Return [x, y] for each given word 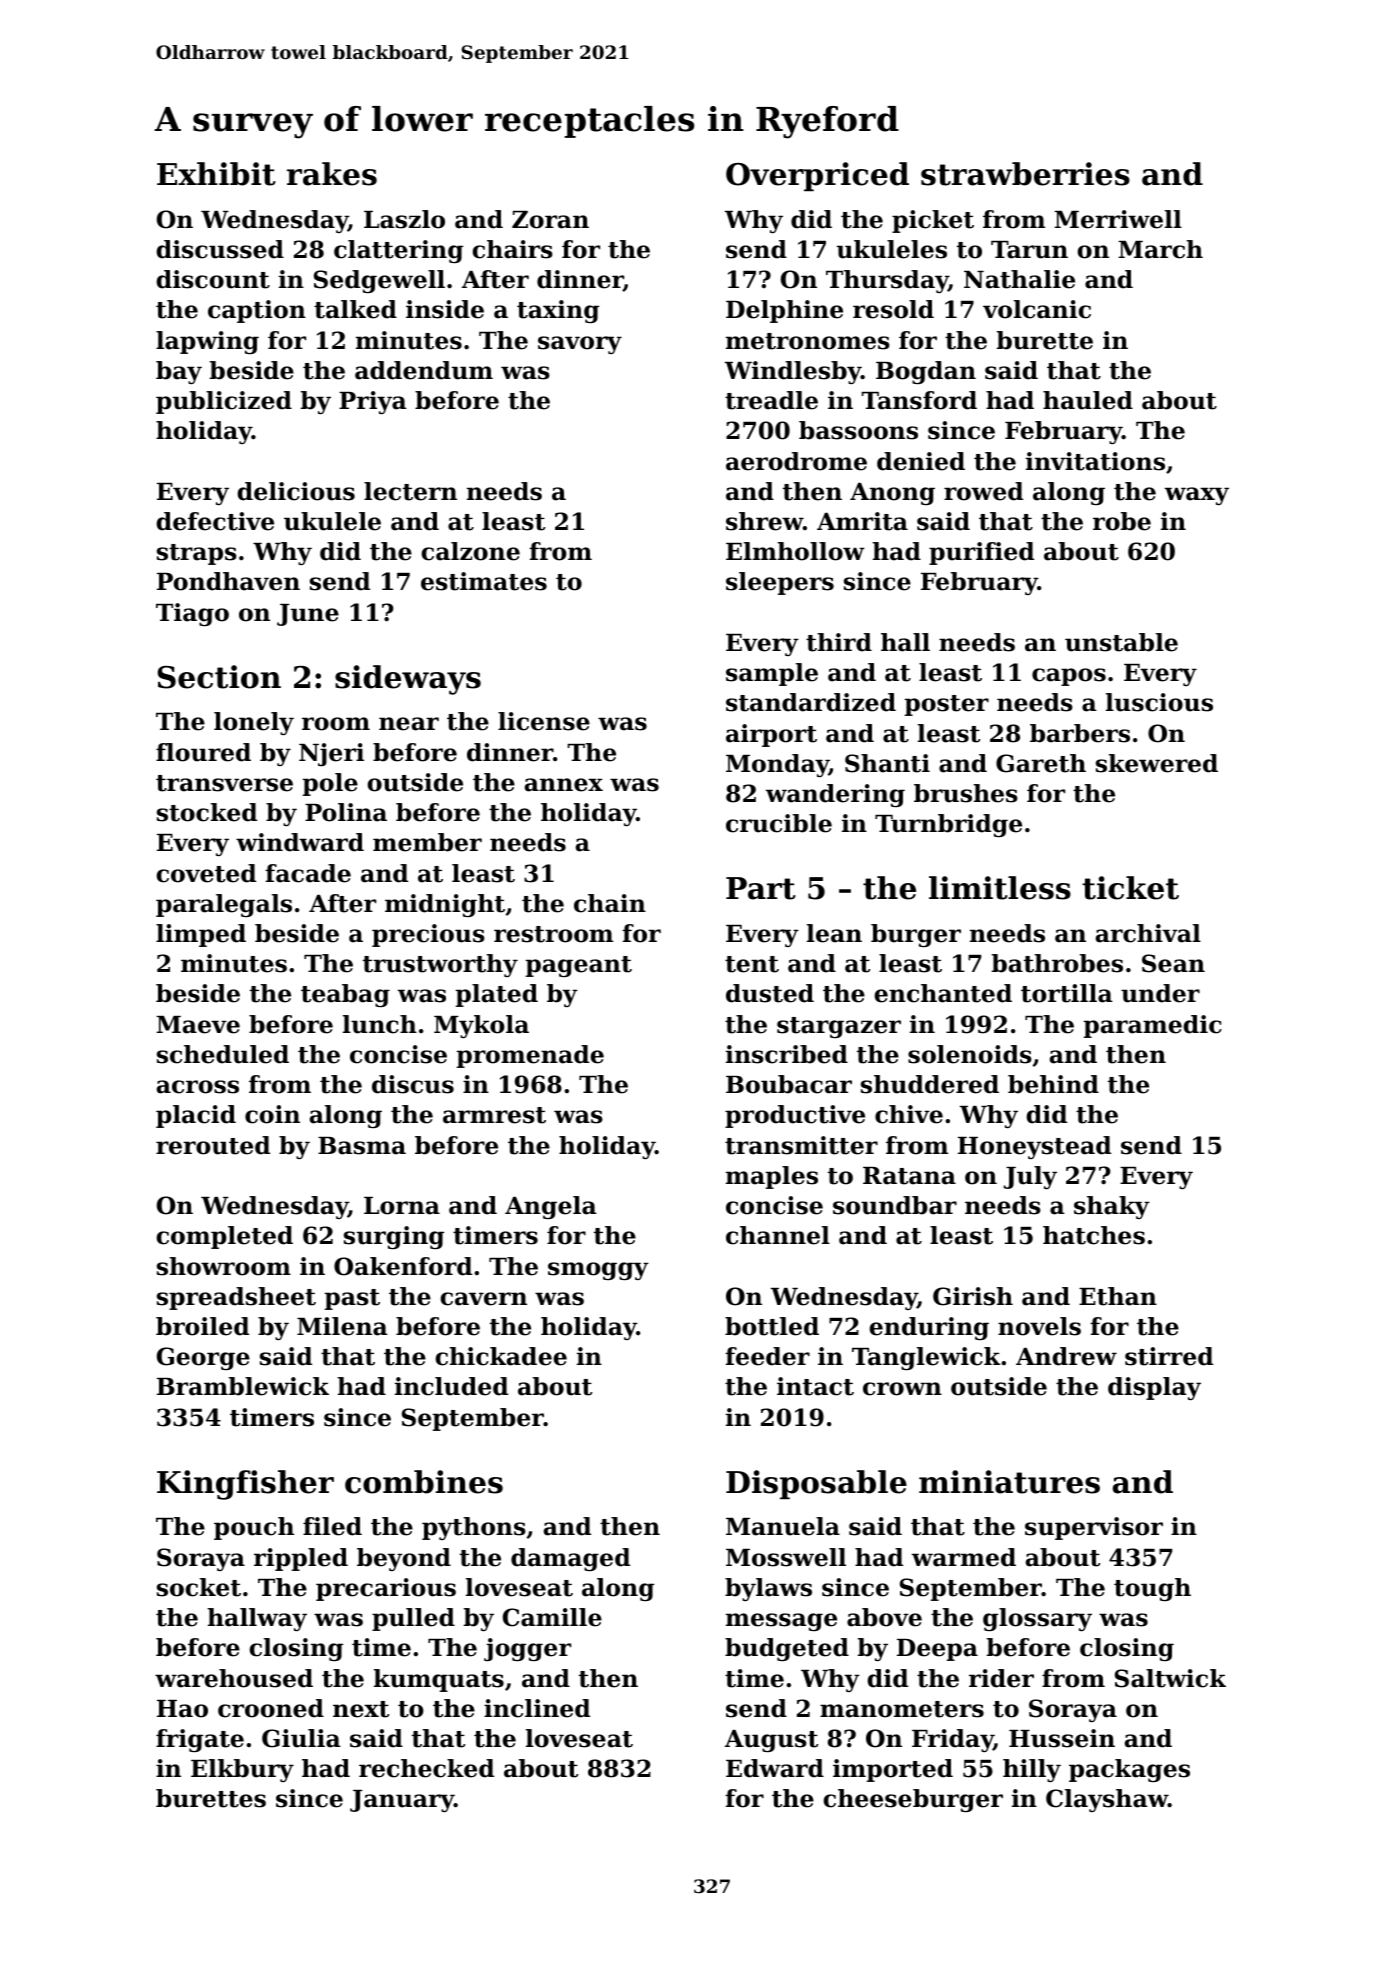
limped [201, 935]
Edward [775, 1768]
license [544, 721]
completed [224, 1237]
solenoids [970, 1054]
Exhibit [216, 174]
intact [815, 1386]
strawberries [1025, 174]
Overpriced [817, 176]
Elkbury [242, 1770]
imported [893, 1770]
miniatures [1009, 1482]
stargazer [839, 1027]
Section [219, 677]
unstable [1121, 642]
